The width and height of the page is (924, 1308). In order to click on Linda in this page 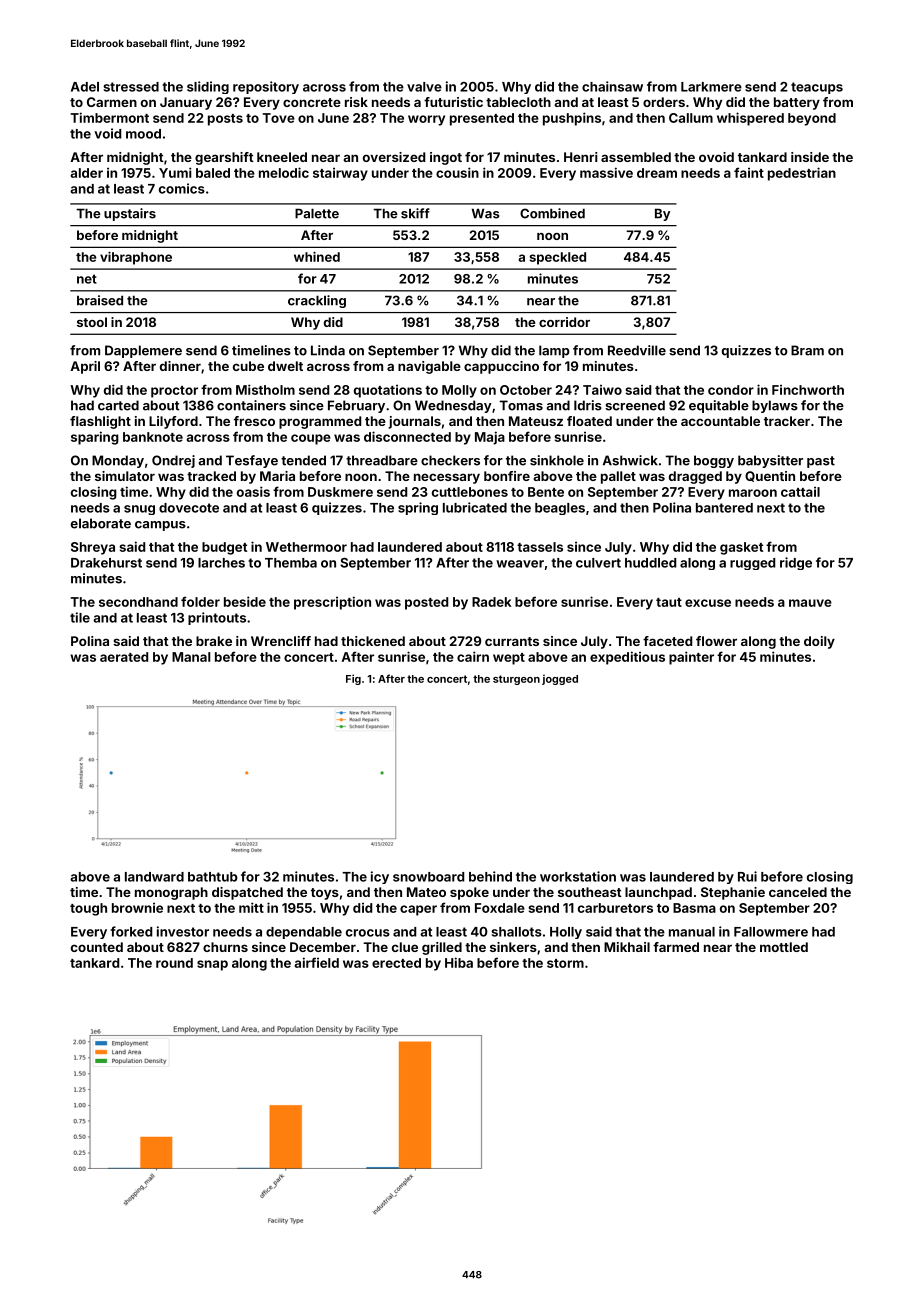, I will do `click(328, 350)`.
